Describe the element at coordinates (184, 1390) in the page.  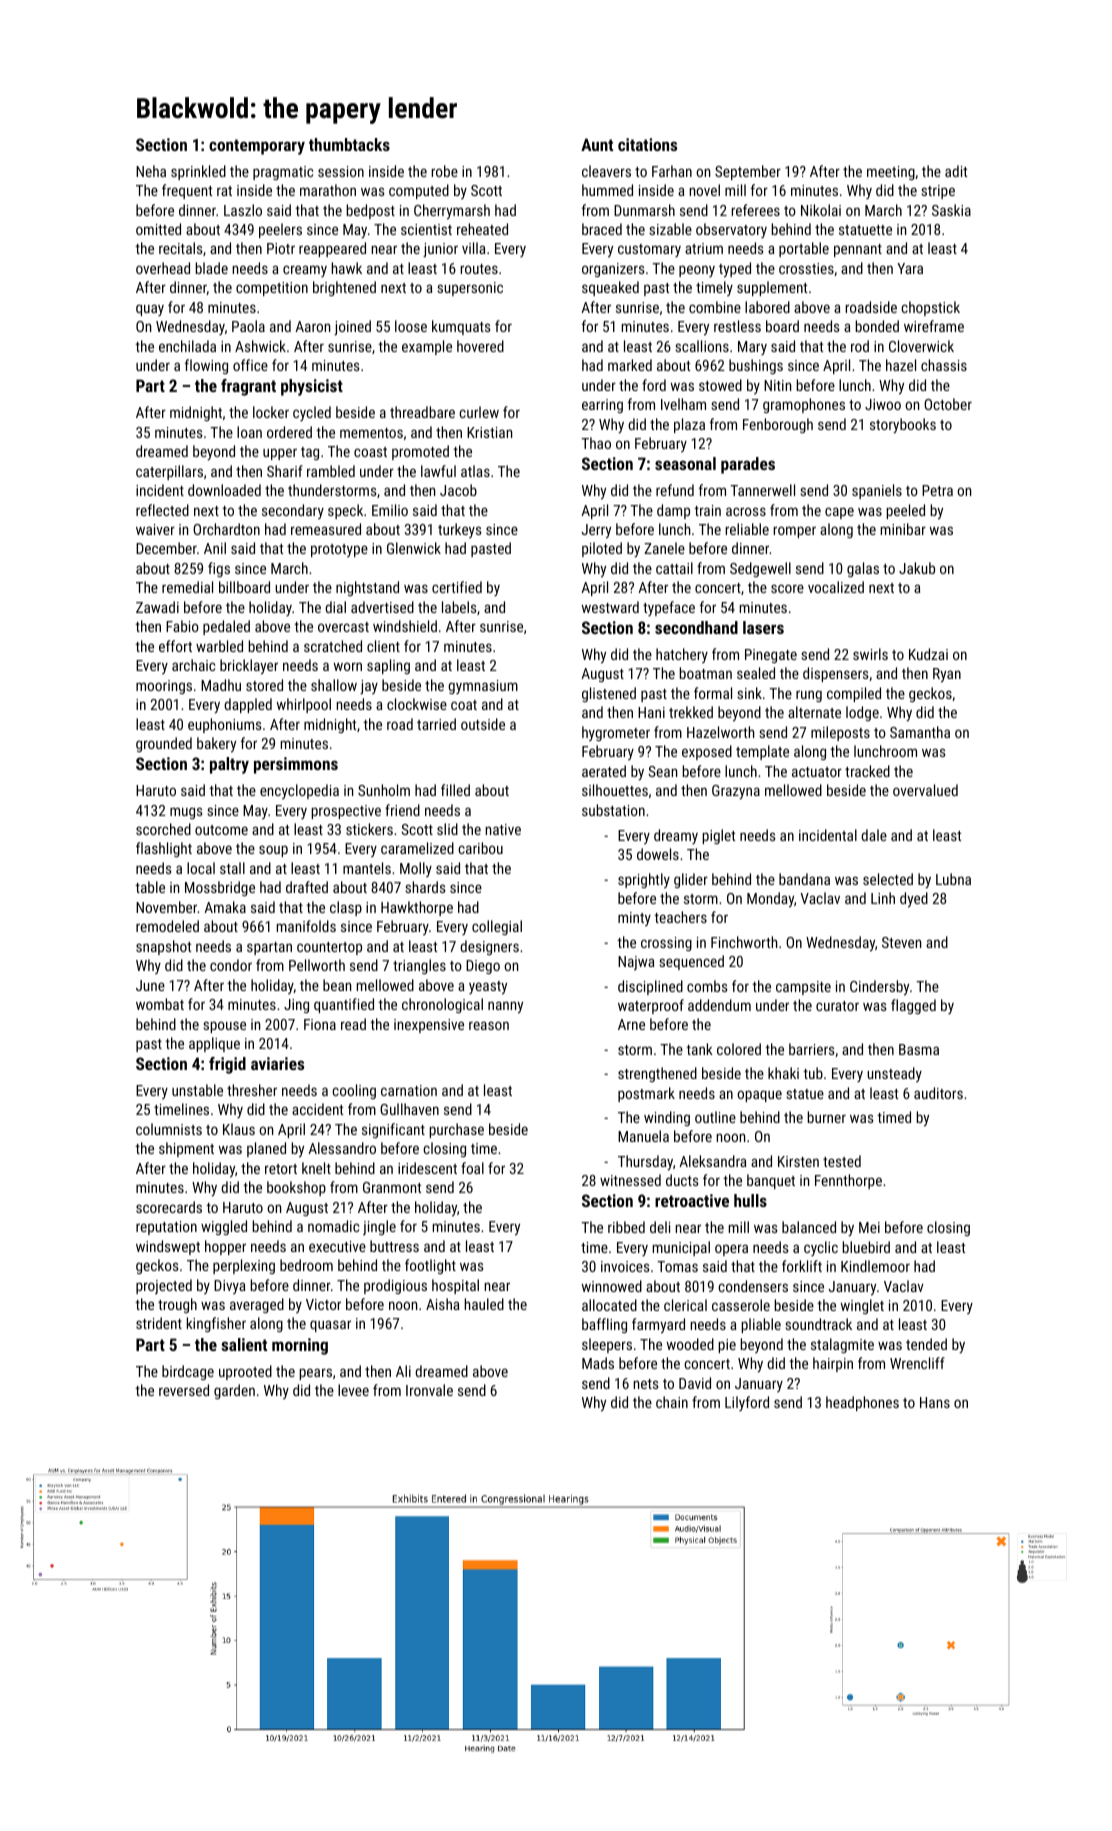
I see `reversed` at that location.
